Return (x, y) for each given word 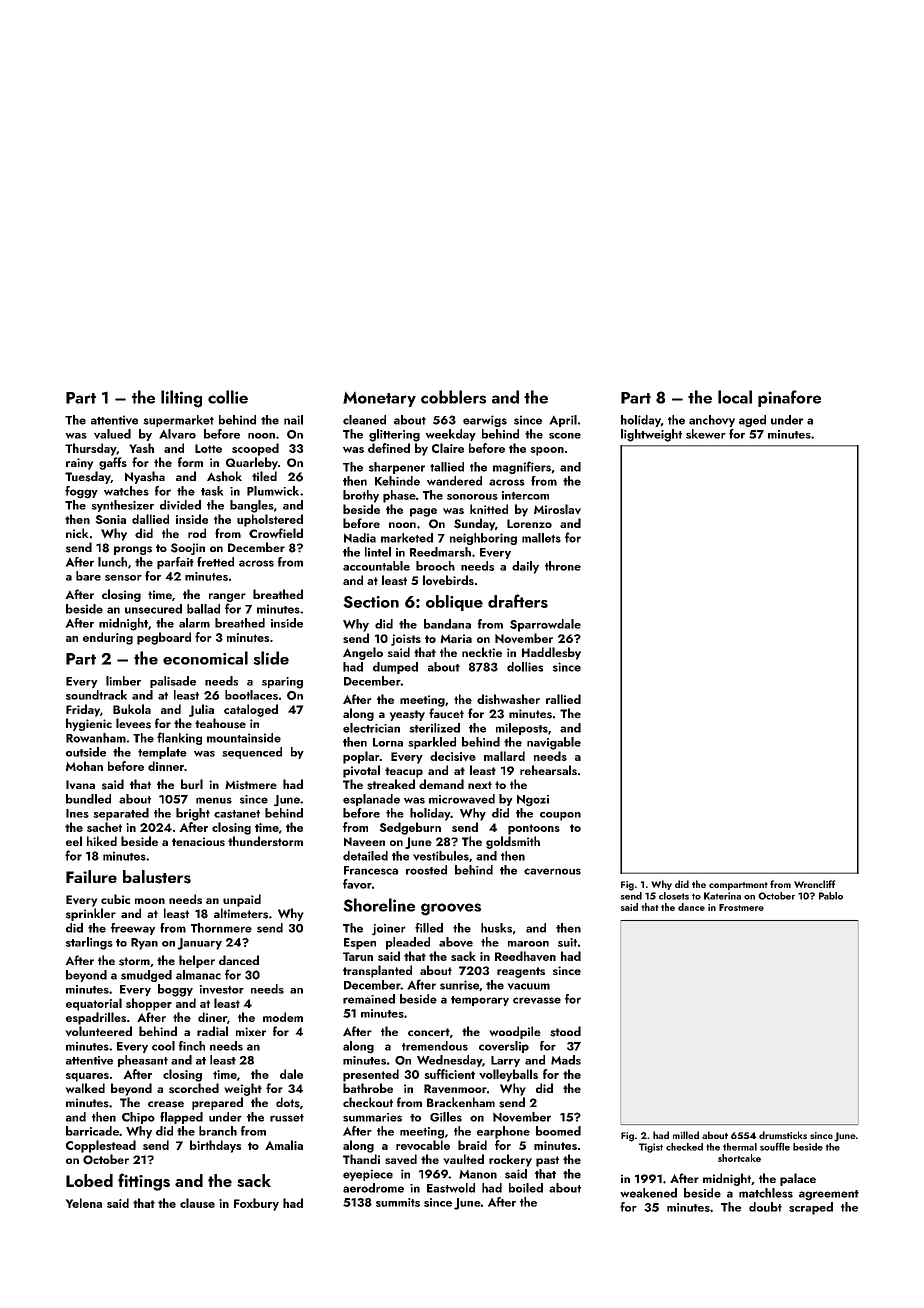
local (735, 397)
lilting (181, 399)
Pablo (831, 896)
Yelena (84, 1203)
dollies (525, 667)
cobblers (453, 397)
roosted (426, 870)
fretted (215, 562)
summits (398, 1202)
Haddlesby (551, 653)
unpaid (242, 900)
